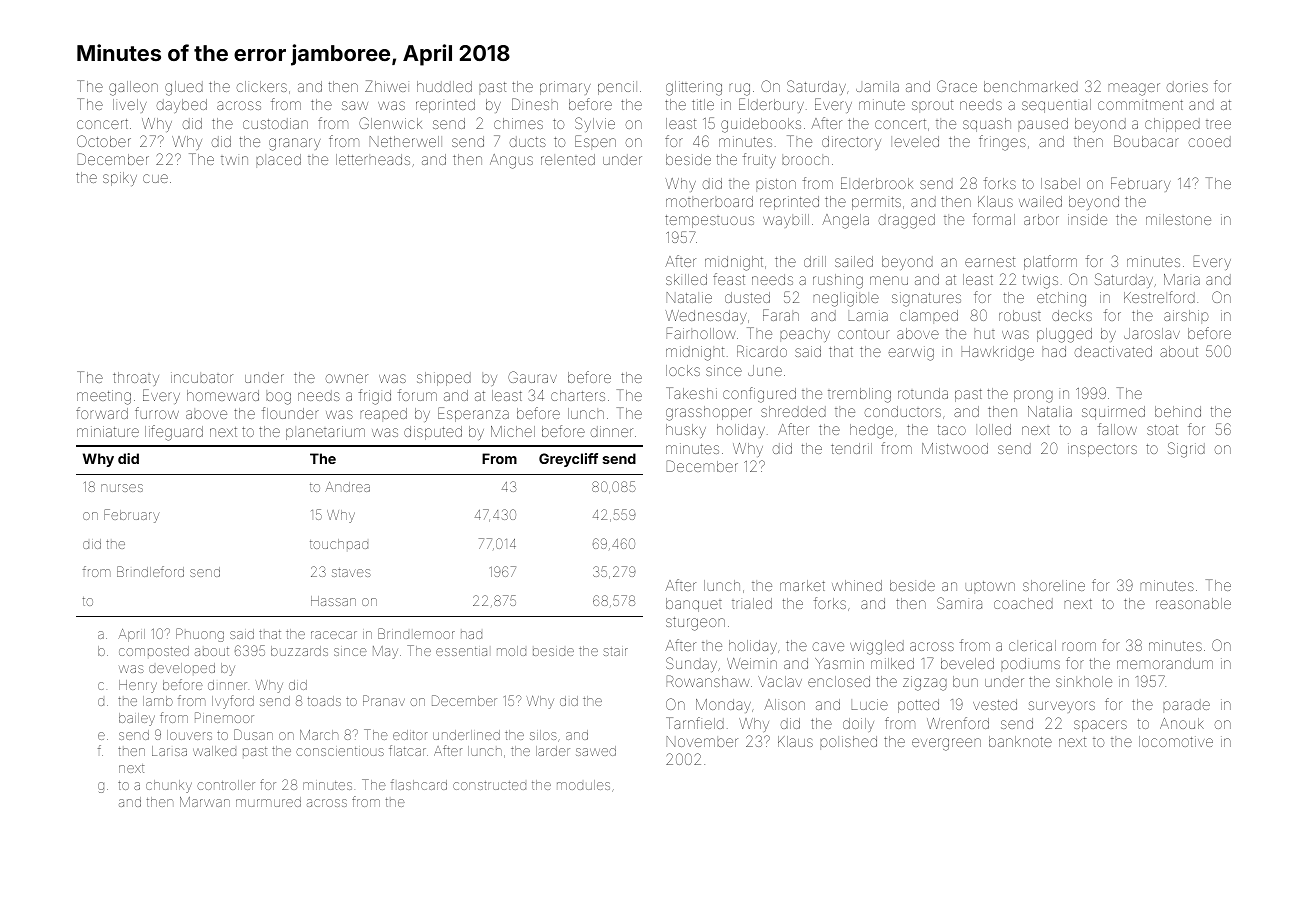  What do you see at coordinates (851, 143) in the screenshot?
I see `directory` at bounding box center [851, 143].
